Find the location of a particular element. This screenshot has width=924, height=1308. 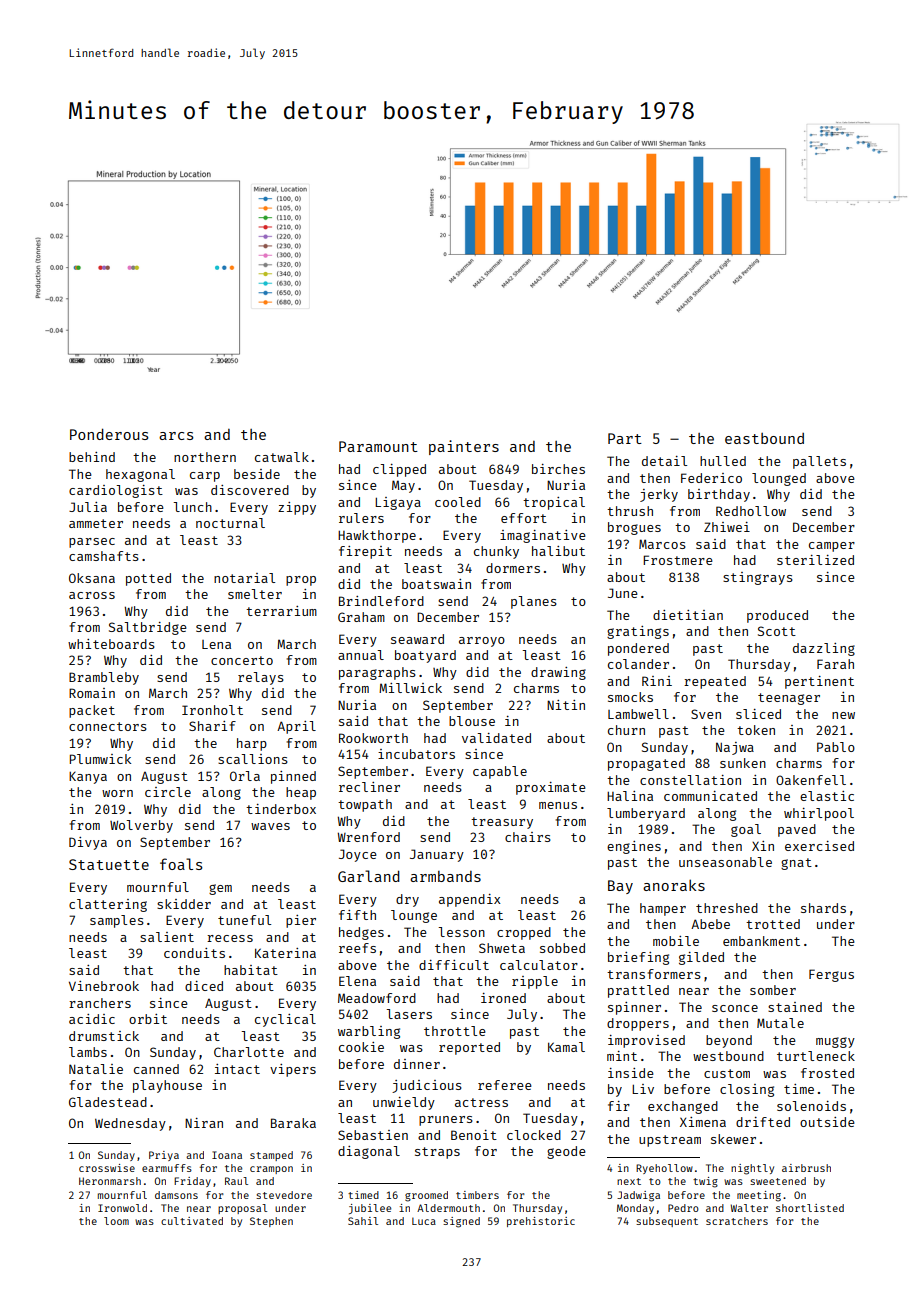

gratings is located at coordinates (638, 632).
